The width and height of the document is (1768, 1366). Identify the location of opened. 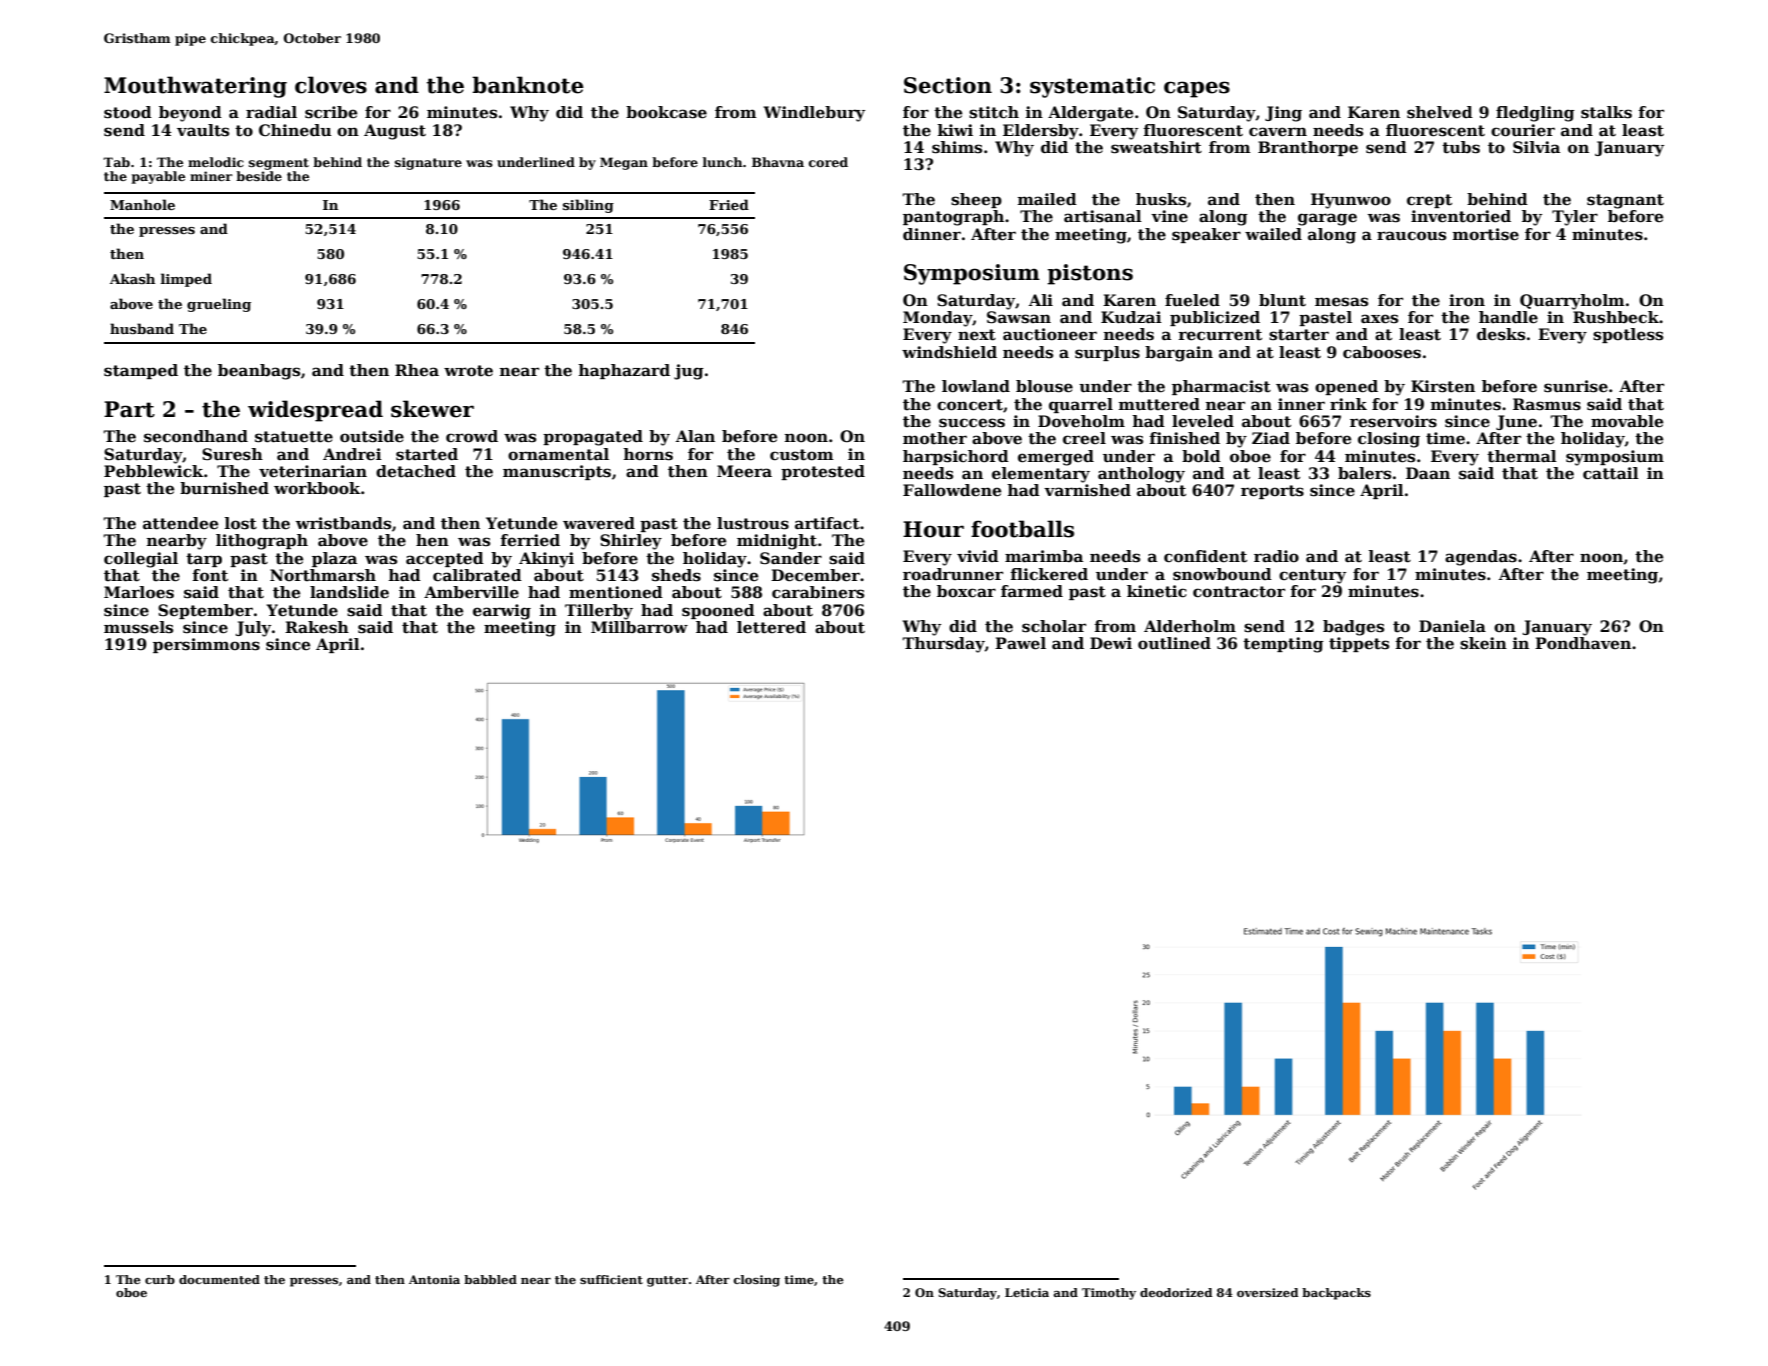
(1346, 387).
